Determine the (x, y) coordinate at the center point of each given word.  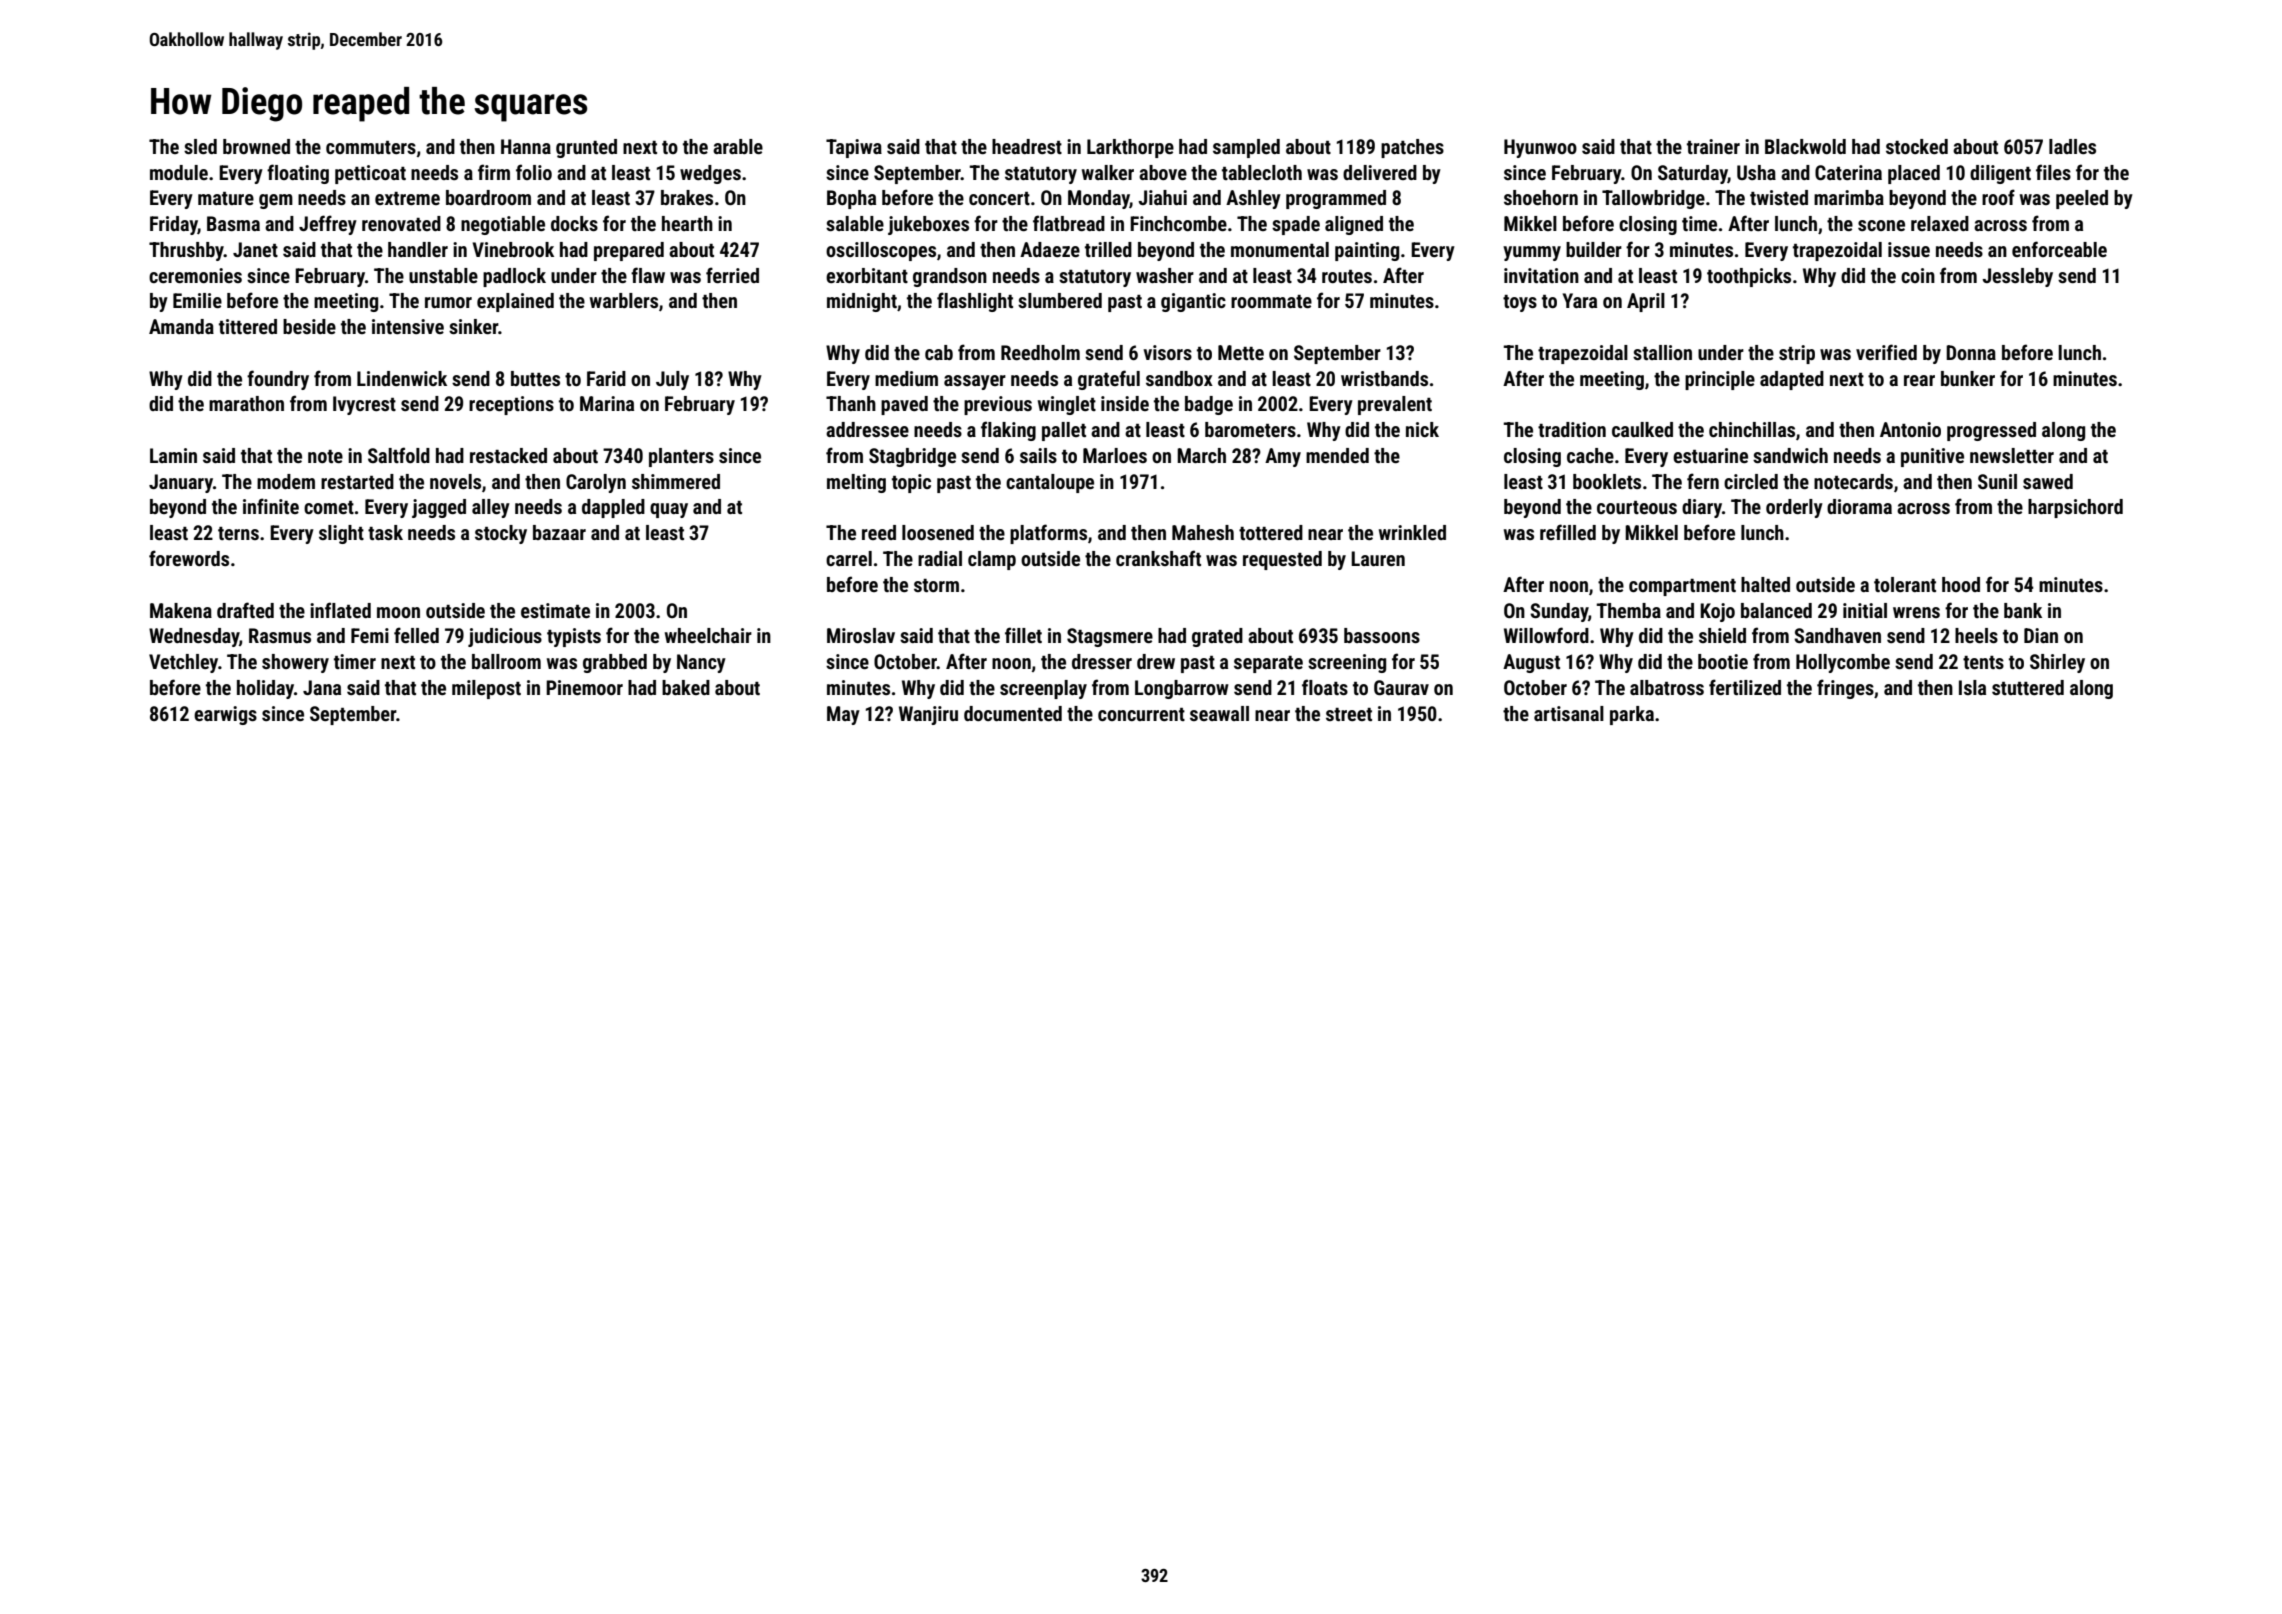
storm (936, 585)
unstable (443, 275)
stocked (1917, 146)
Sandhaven (1837, 635)
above (1163, 172)
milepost (486, 689)
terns (238, 533)
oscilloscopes (881, 251)
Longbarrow (1182, 689)
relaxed (1940, 223)
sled (200, 146)
